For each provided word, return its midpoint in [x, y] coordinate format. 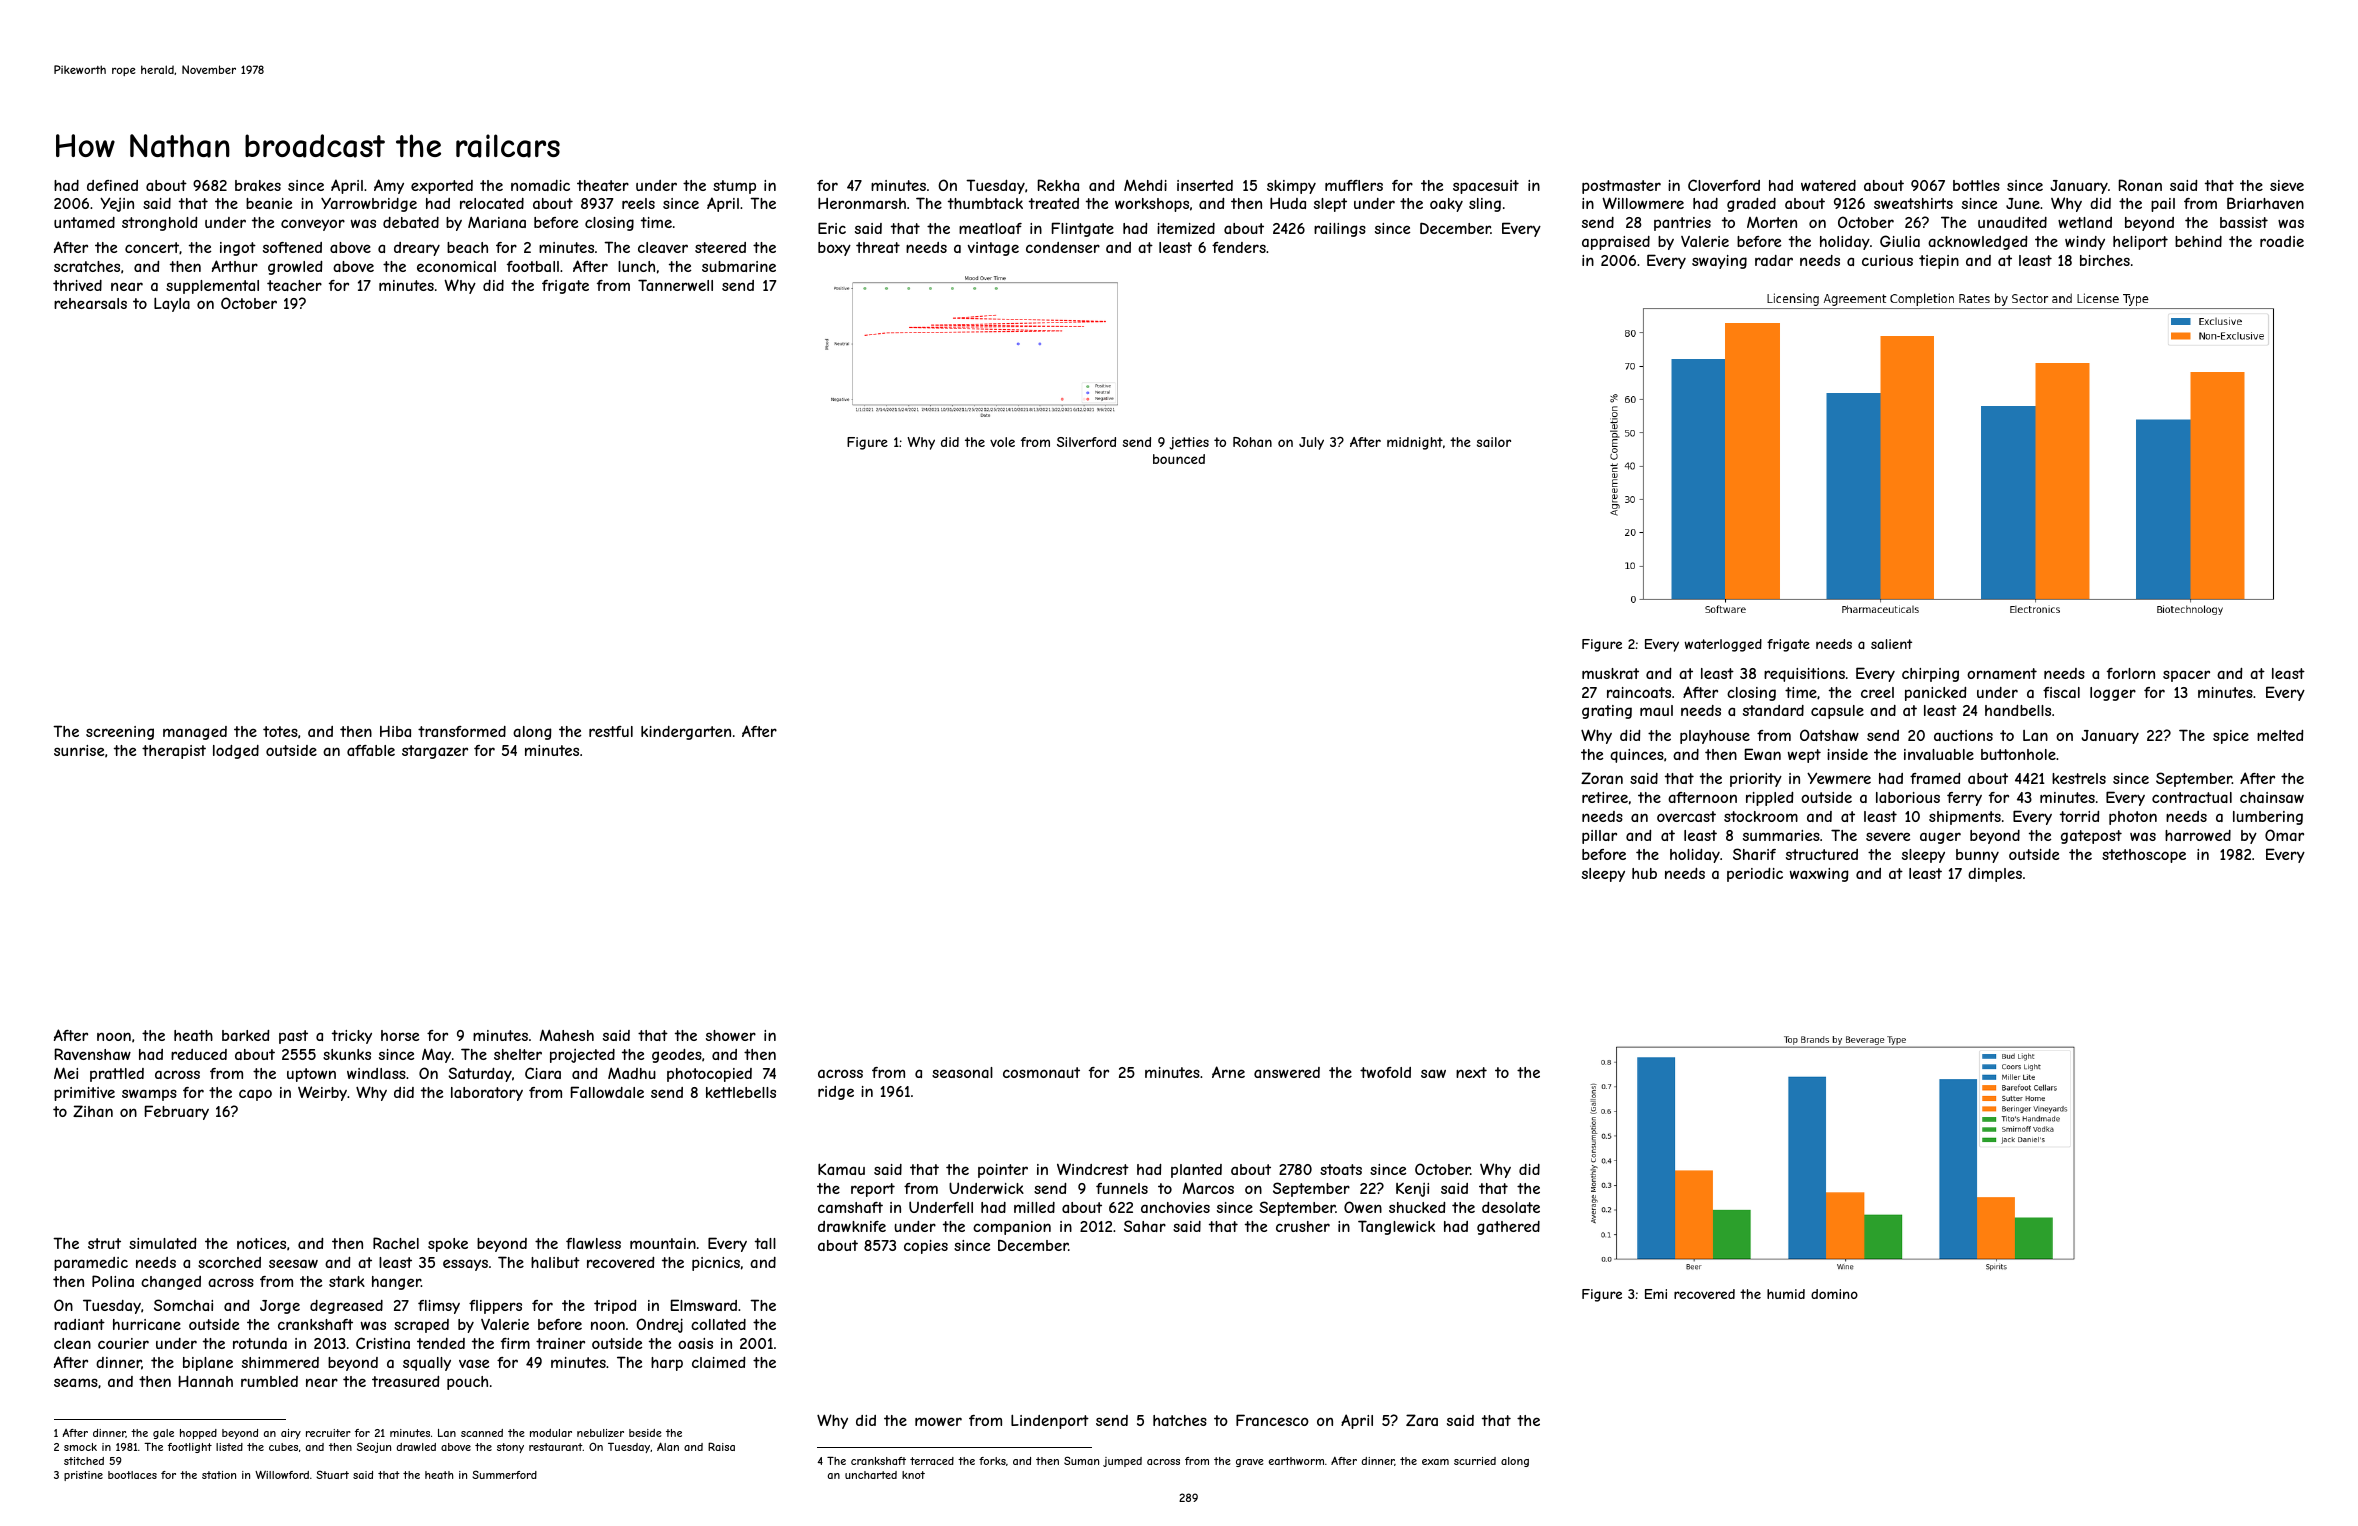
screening [120, 733]
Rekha [1058, 185]
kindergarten [686, 733]
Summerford [504, 1474]
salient [1891, 644]
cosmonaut [1041, 1072]
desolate [1511, 1207]
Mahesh [567, 1035]
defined [112, 185]
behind [2198, 241]
